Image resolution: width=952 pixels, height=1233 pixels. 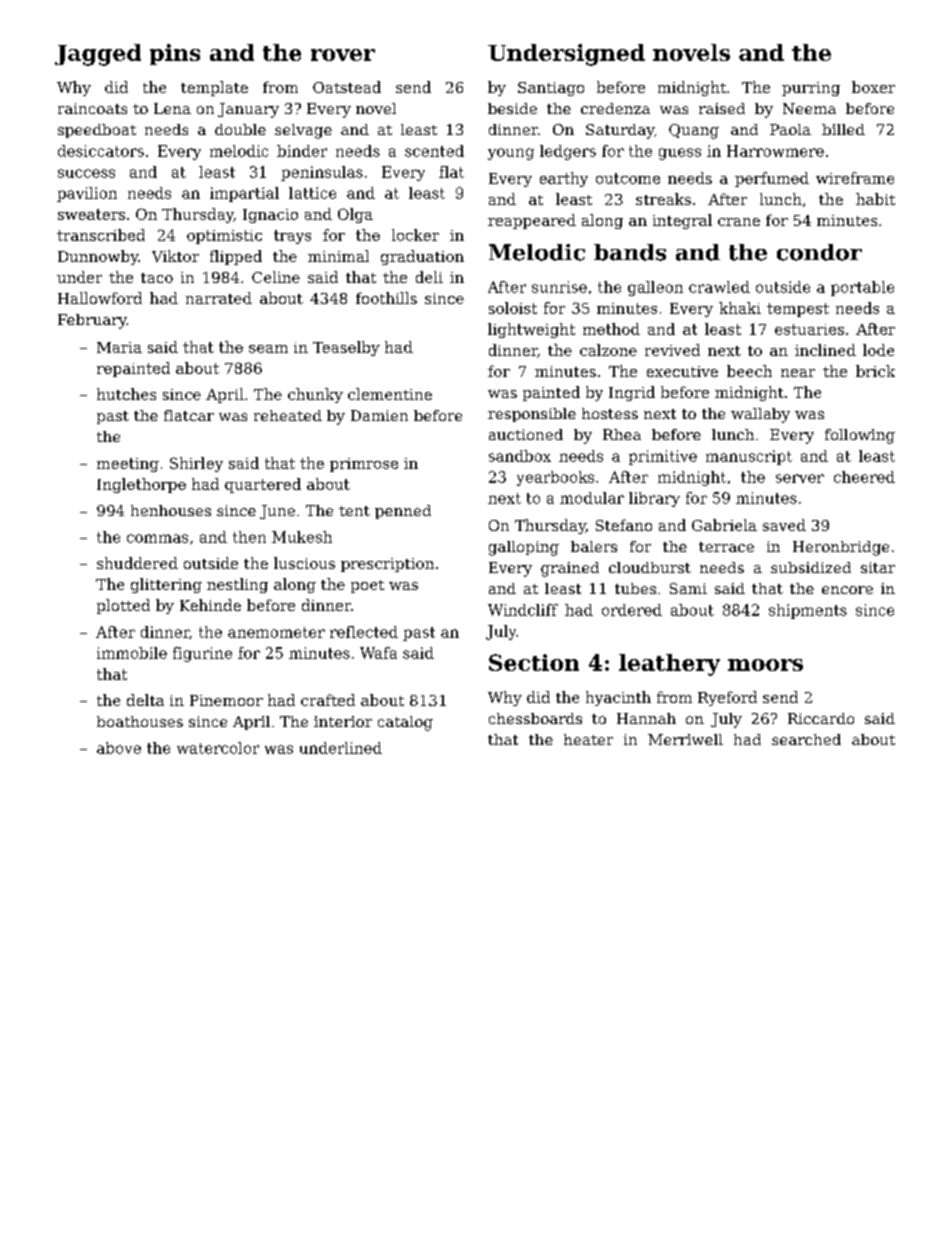 I want to click on searched, so click(x=806, y=739).
